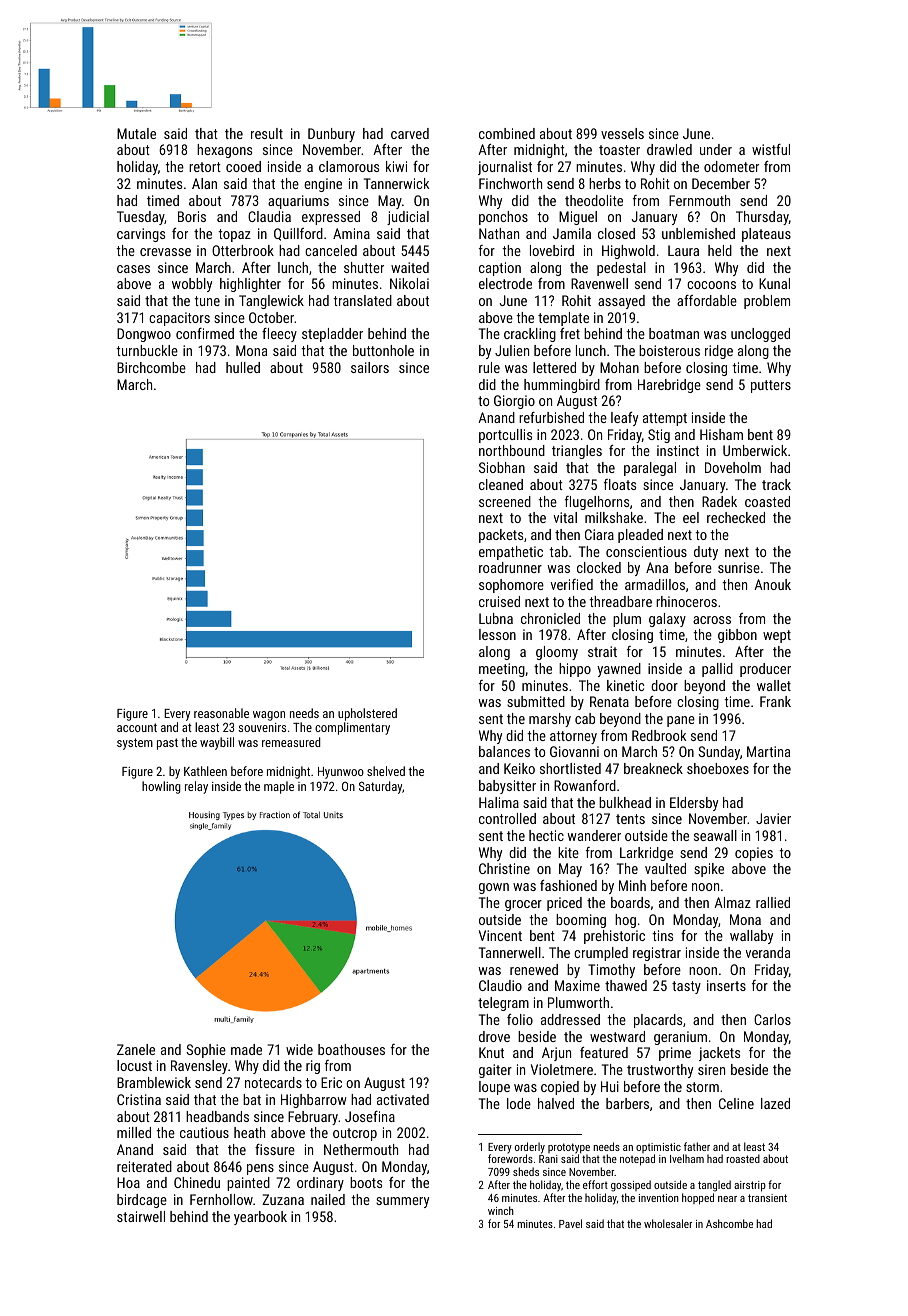  I want to click on hectic, so click(546, 835).
